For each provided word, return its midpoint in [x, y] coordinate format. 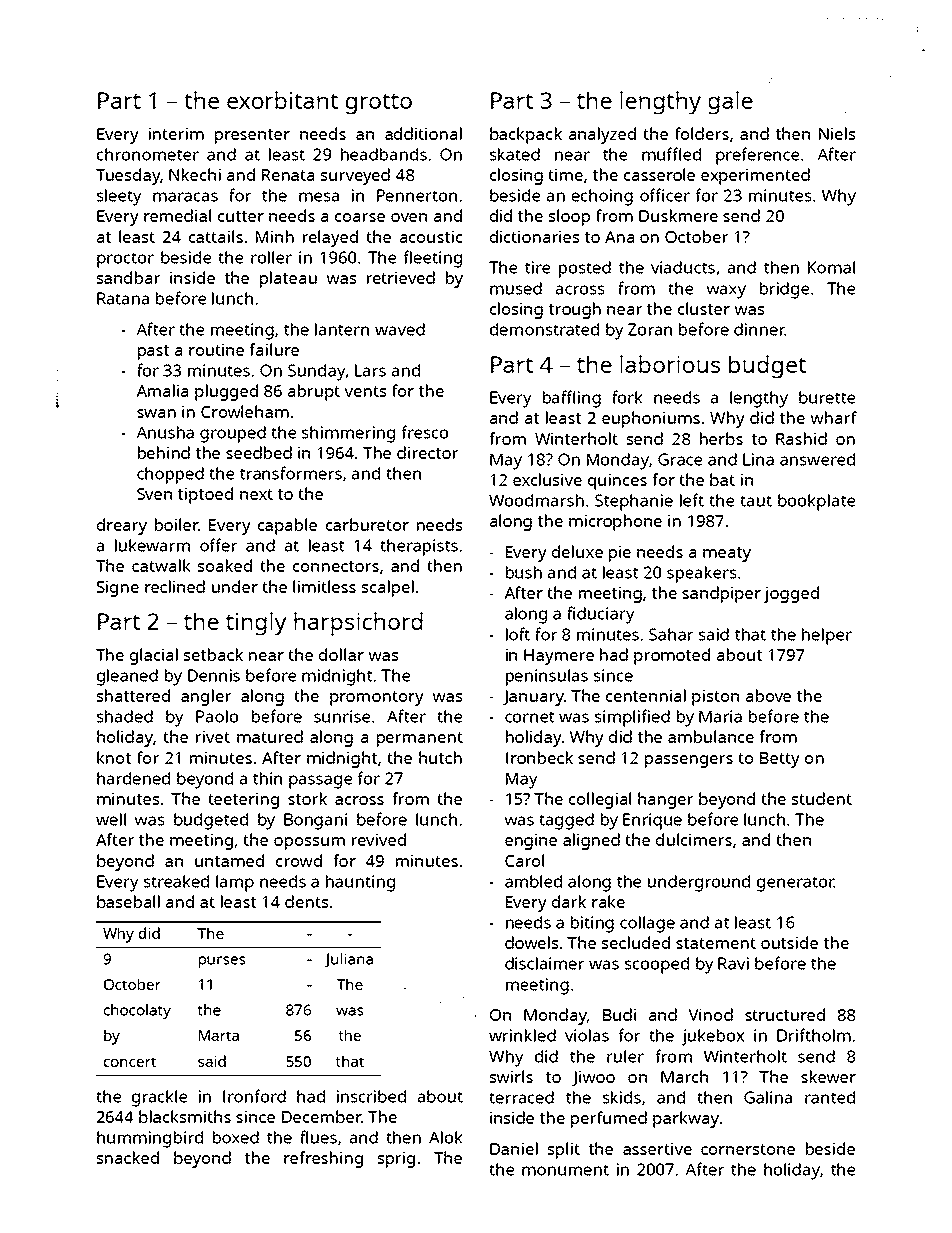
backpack [526, 135]
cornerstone [748, 1149]
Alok [446, 1137]
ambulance [711, 736]
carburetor [367, 524]
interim [176, 134]
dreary [122, 526]
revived [379, 839]
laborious [670, 364]
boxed [236, 1137]
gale [730, 103]
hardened [133, 778]
